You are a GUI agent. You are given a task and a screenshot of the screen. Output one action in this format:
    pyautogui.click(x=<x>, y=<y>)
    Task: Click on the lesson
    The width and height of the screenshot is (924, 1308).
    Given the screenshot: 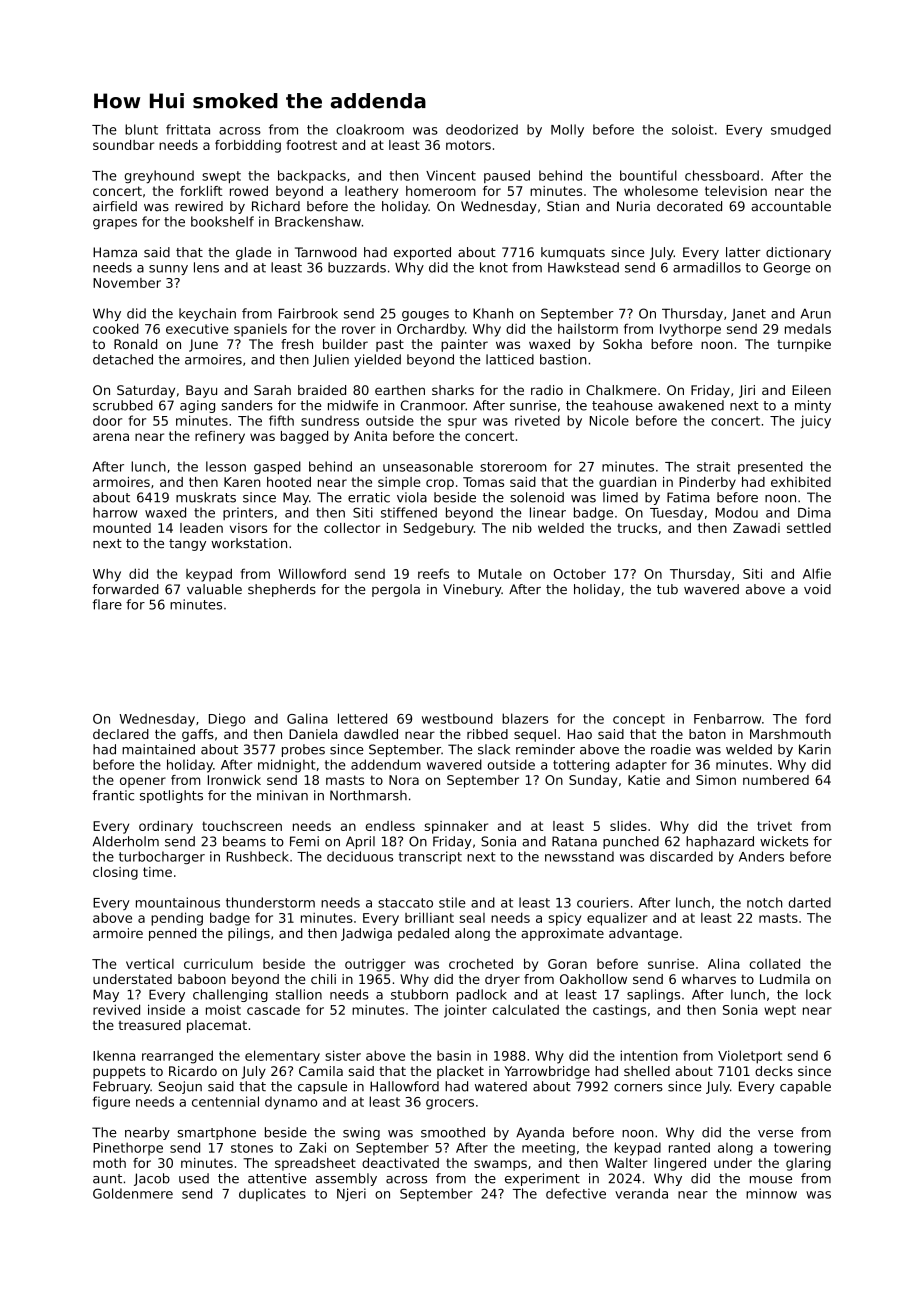 What is the action you would take?
    pyautogui.click(x=226, y=466)
